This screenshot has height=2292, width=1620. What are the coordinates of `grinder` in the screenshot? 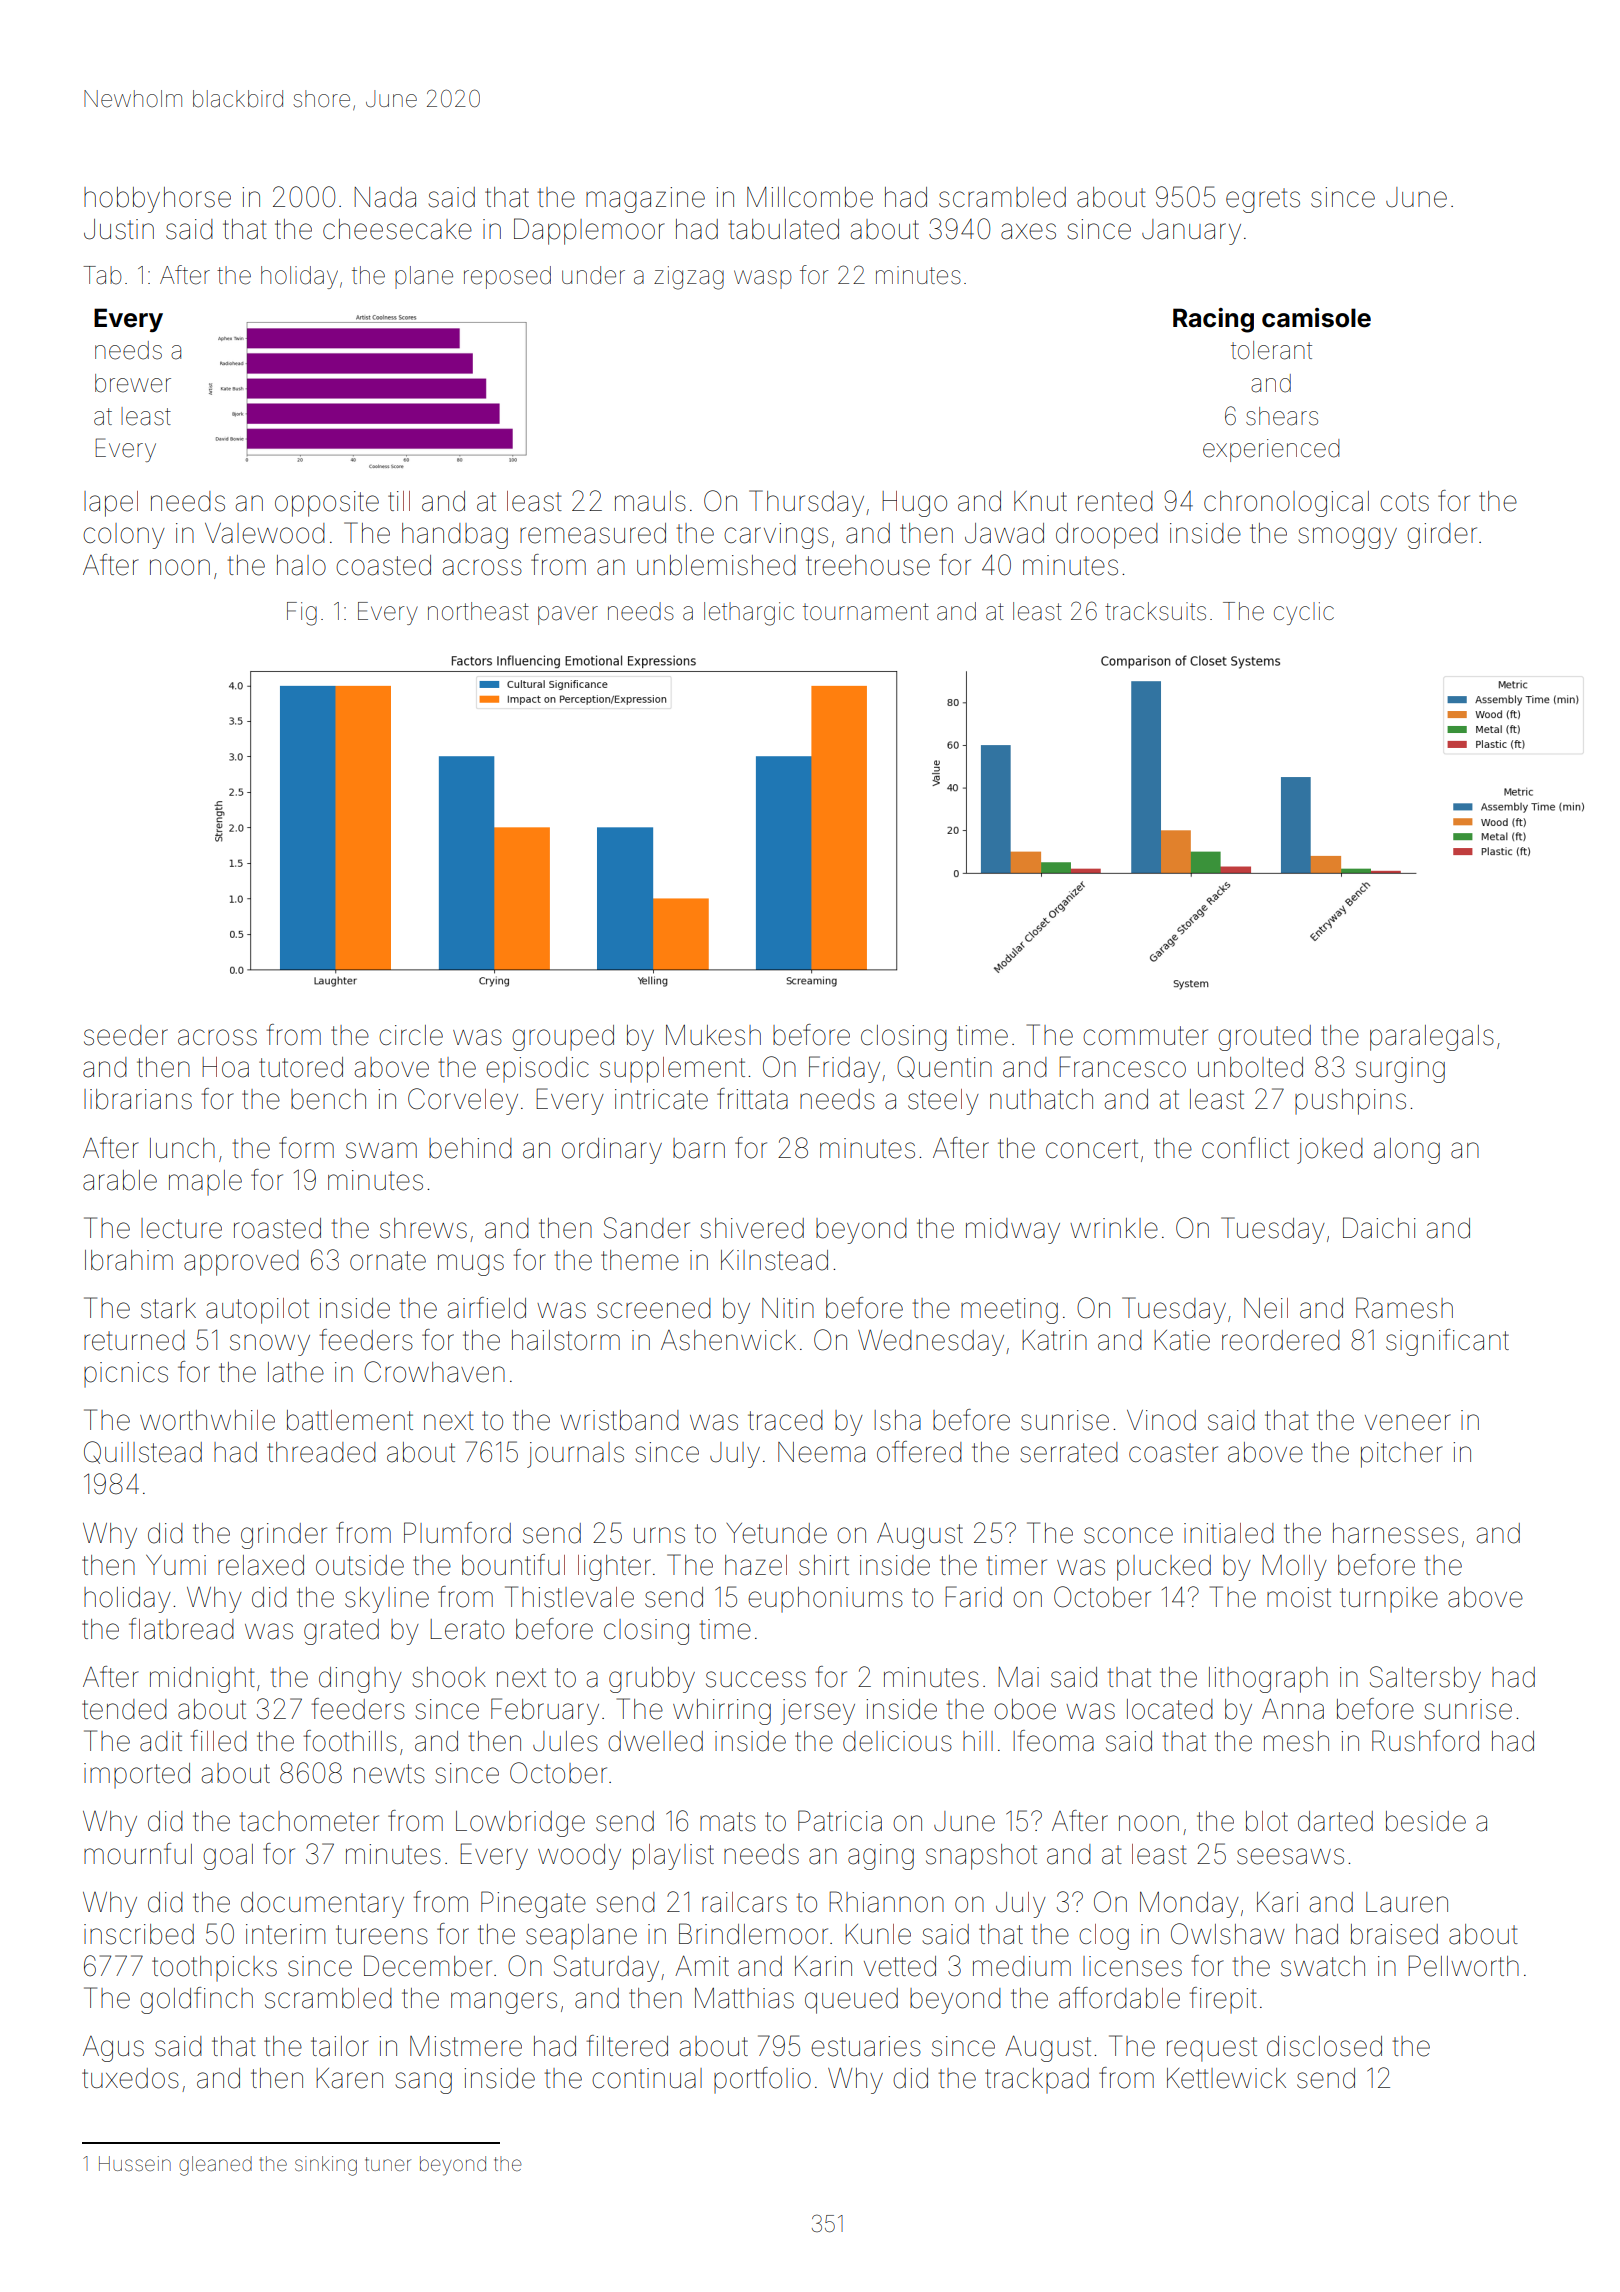 It's located at (284, 1536).
